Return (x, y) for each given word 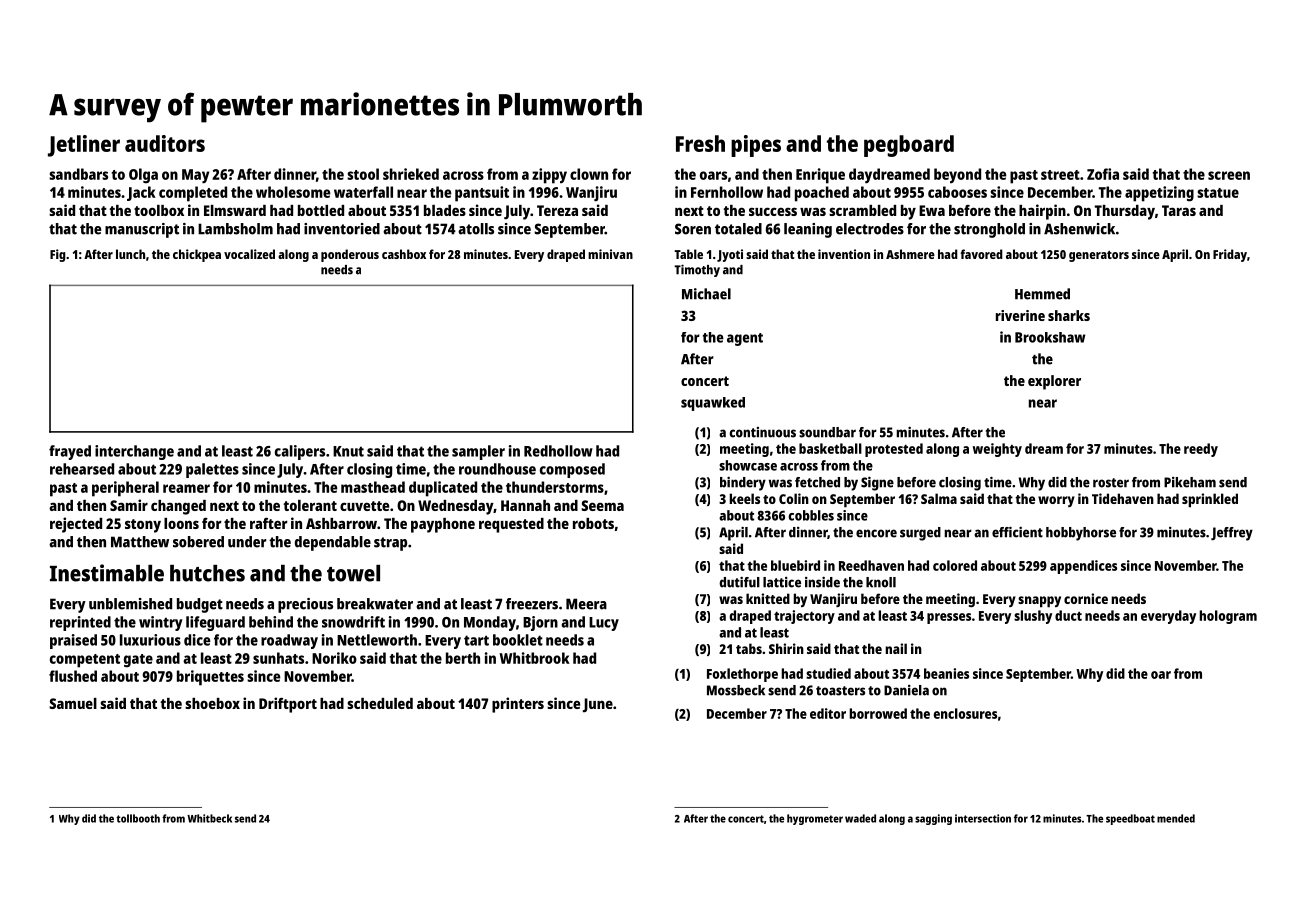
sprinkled (1210, 500)
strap (390, 544)
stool (363, 174)
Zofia (1103, 174)
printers (518, 705)
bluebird (795, 565)
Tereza (557, 210)
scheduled (380, 703)
